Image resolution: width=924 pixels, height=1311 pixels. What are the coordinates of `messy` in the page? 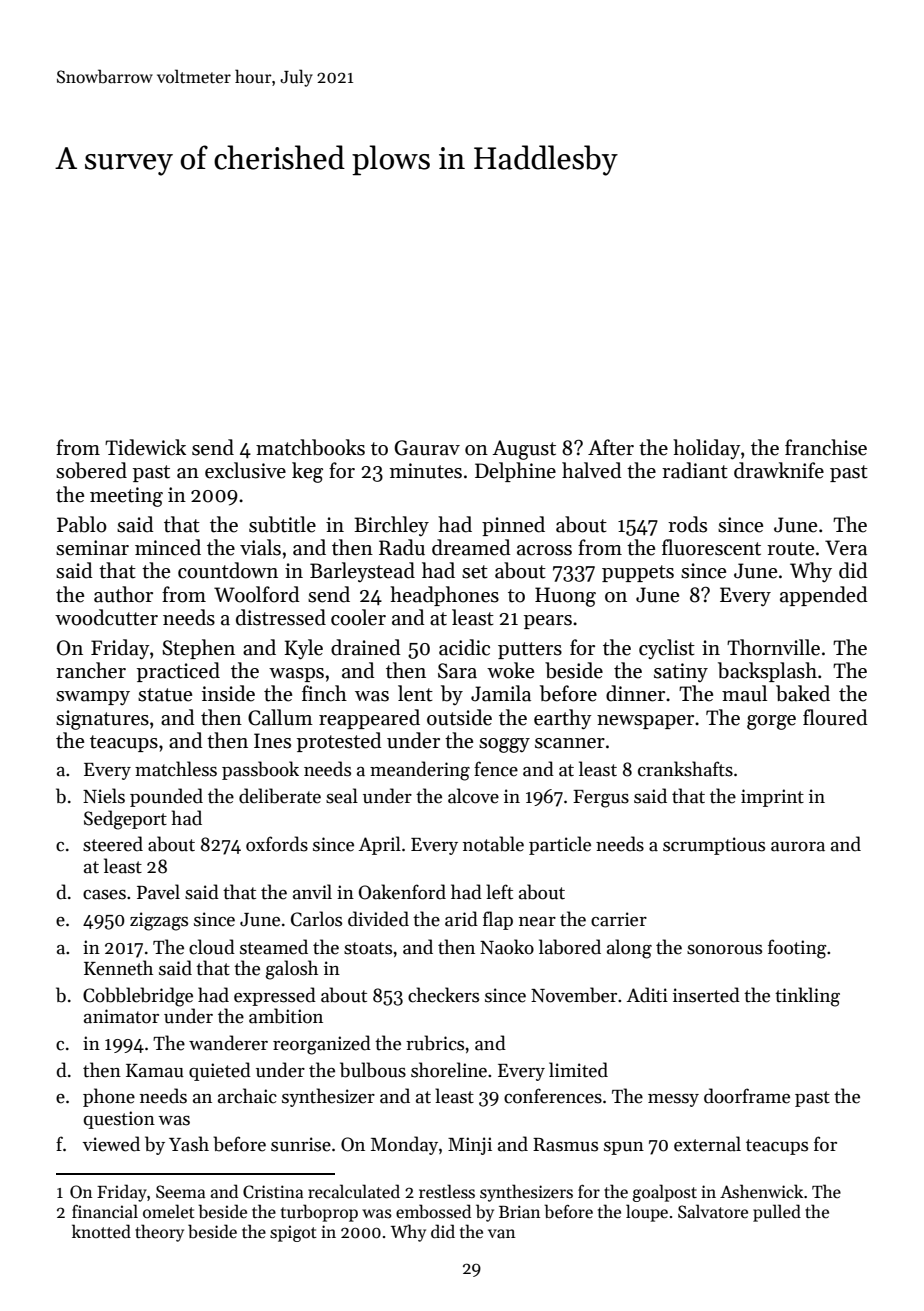 It's located at (673, 1100).
